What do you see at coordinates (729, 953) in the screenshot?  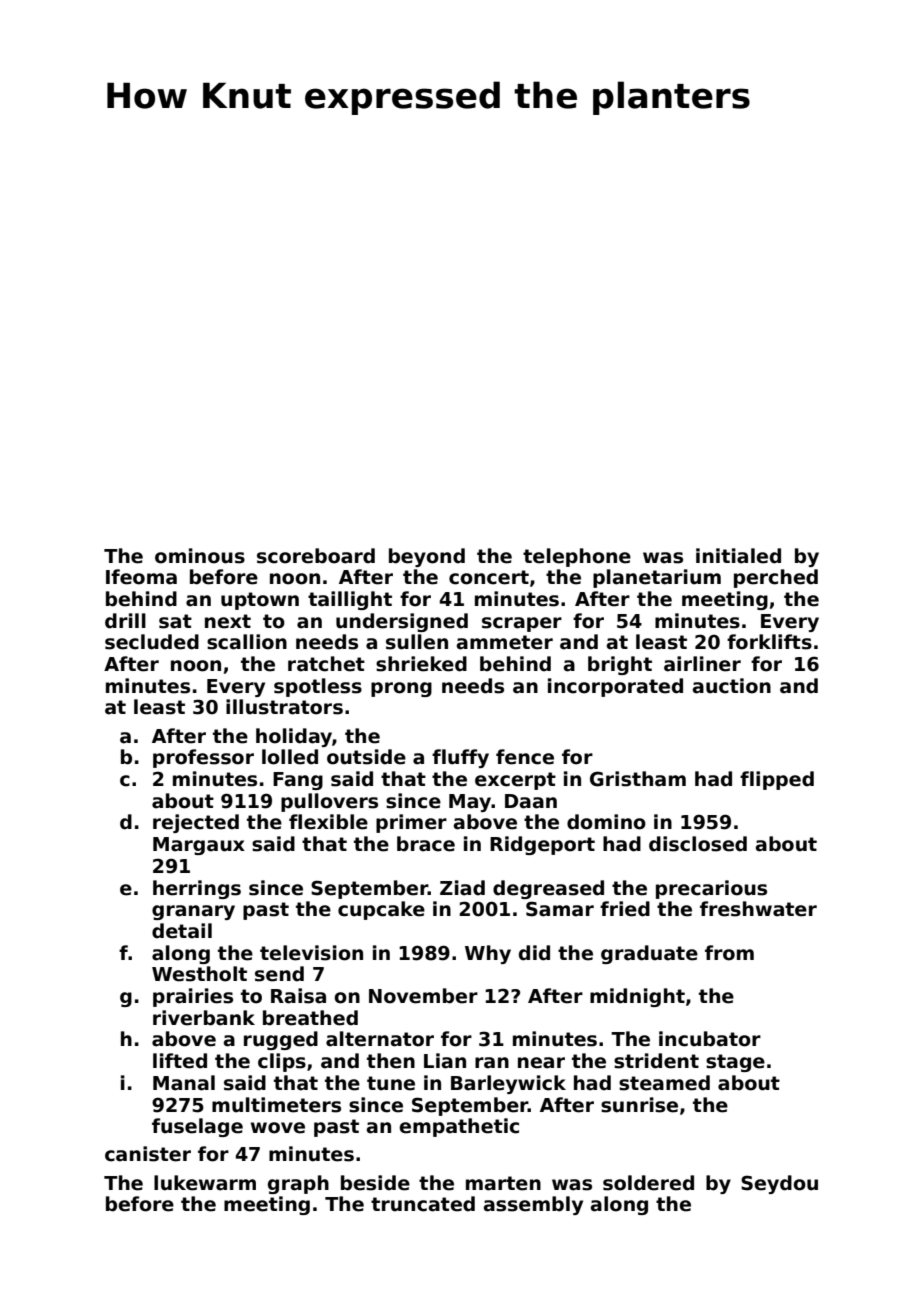 I see `from` at bounding box center [729, 953].
